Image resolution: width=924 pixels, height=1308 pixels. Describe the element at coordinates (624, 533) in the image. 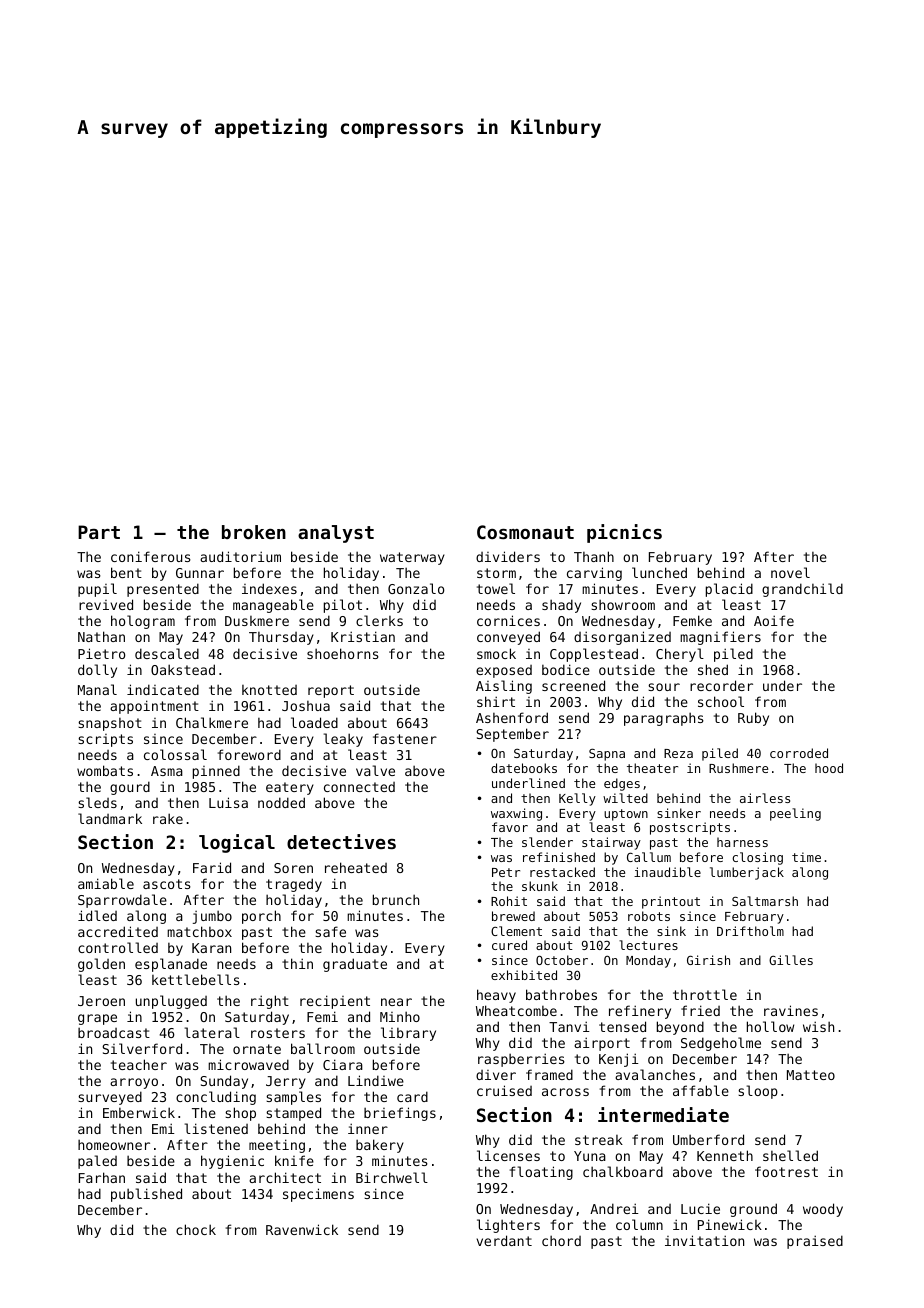

I see `picnics` at that location.
